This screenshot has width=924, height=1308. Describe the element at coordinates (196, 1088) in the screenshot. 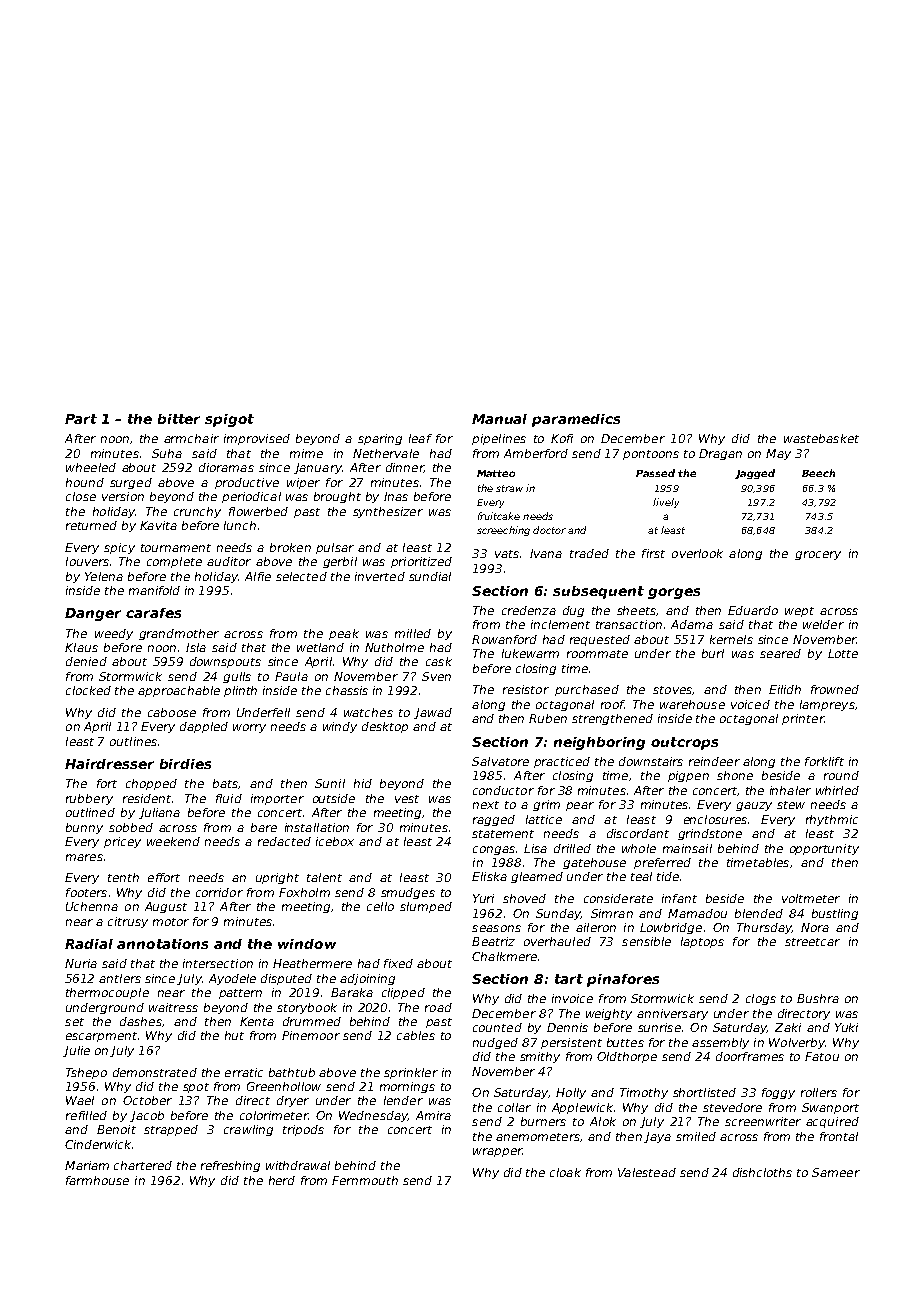

I see `spot` at that location.
